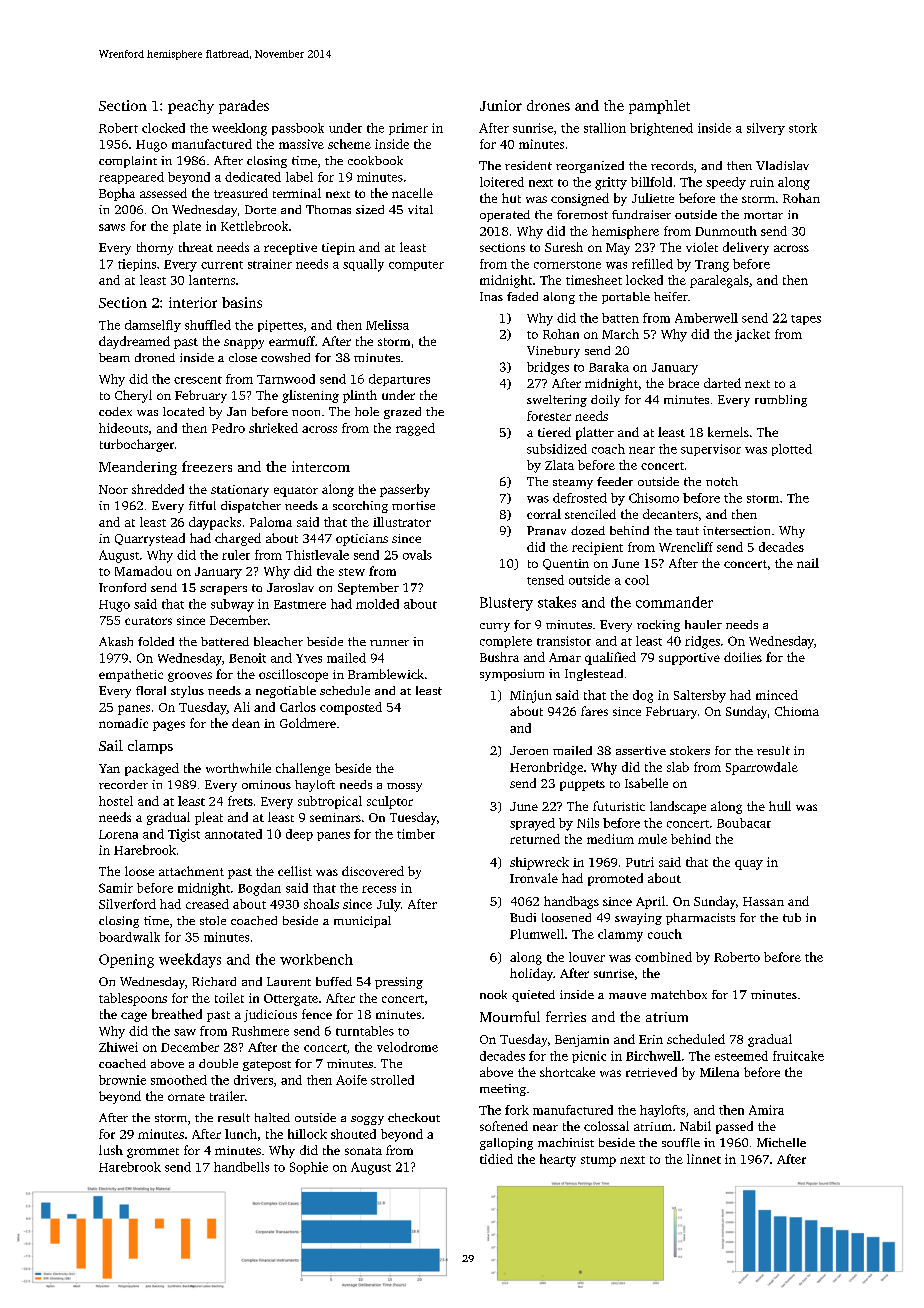  I want to click on ragged, so click(415, 429).
